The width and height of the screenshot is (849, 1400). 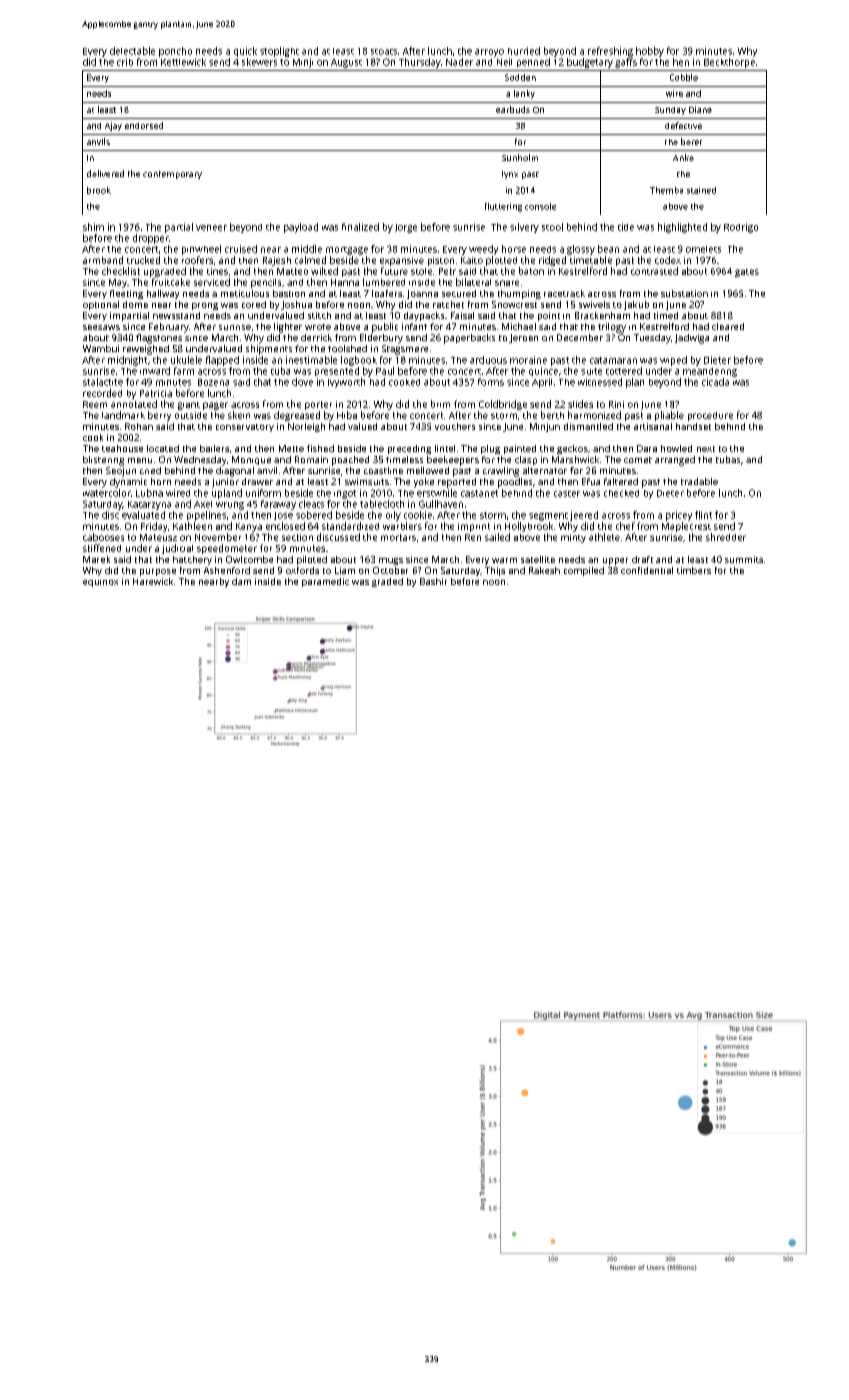 What do you see at coordinates (483, 250) in the screenshot?
I see `weedy` at bounding box center [483, 250].
